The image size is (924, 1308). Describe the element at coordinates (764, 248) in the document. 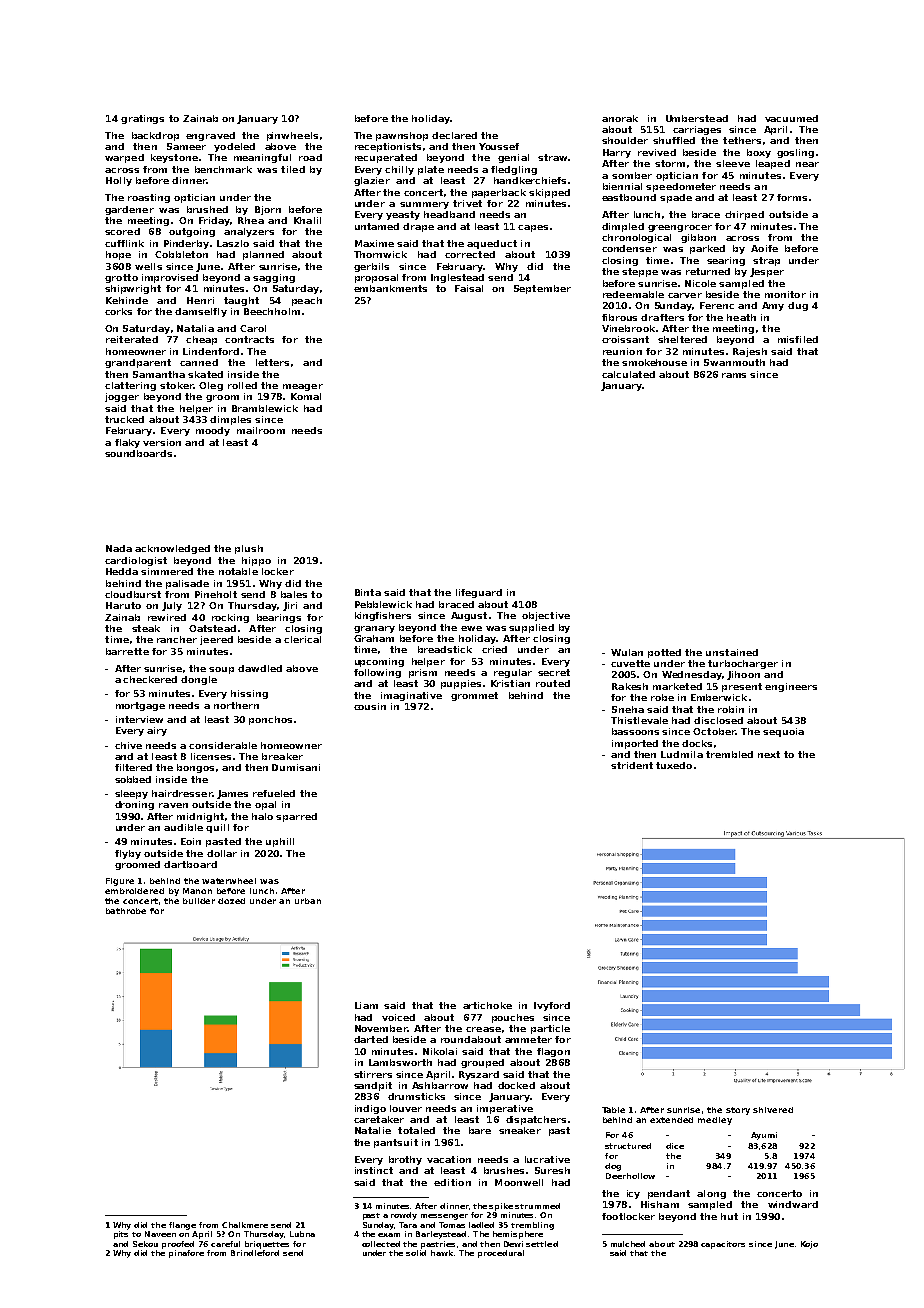

I see `Aoife` at that location.
